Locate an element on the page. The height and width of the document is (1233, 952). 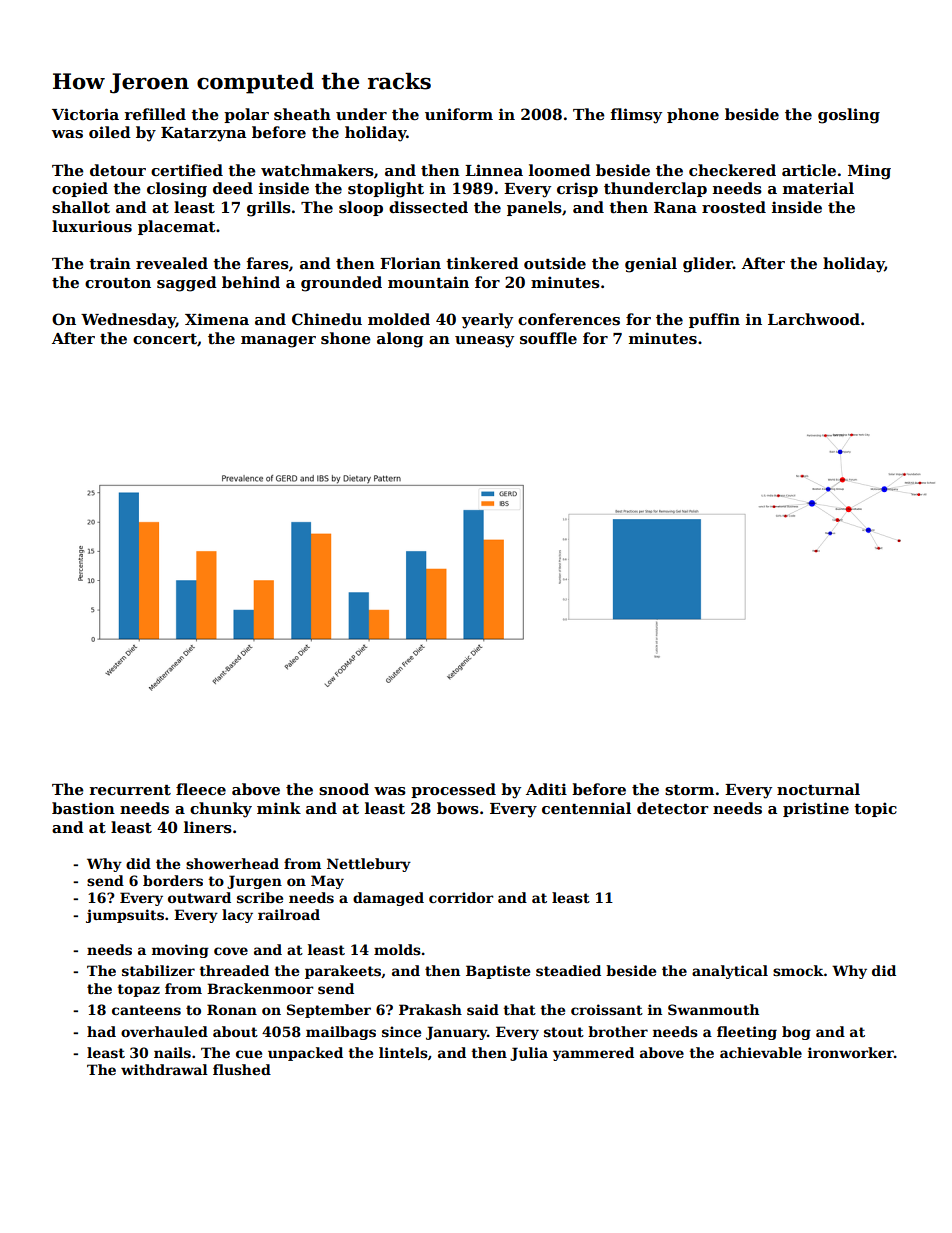
Julia is located at coordinates (529, 1054).
